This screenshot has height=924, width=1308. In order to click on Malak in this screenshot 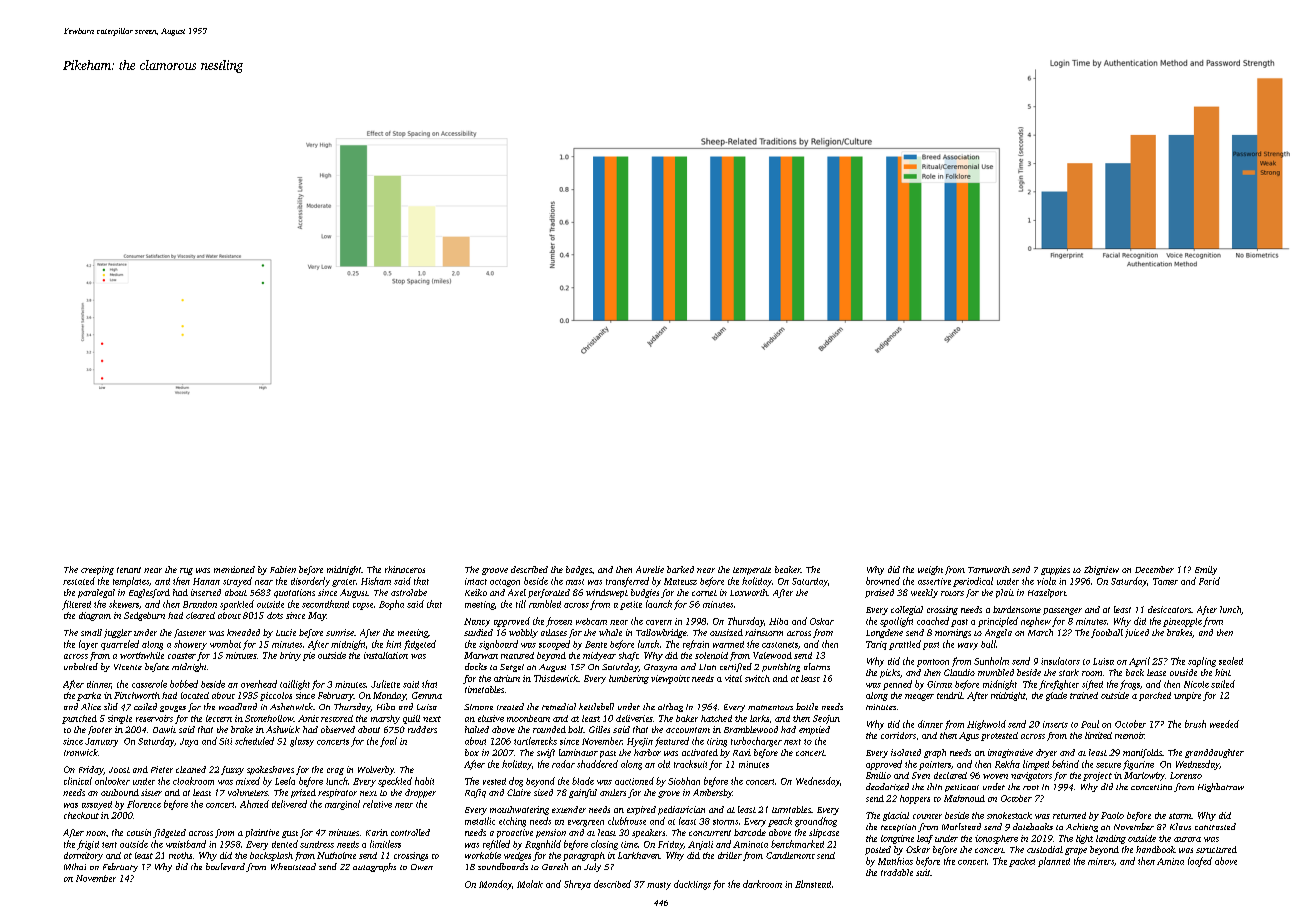, I will do `click(530, 884)`.
